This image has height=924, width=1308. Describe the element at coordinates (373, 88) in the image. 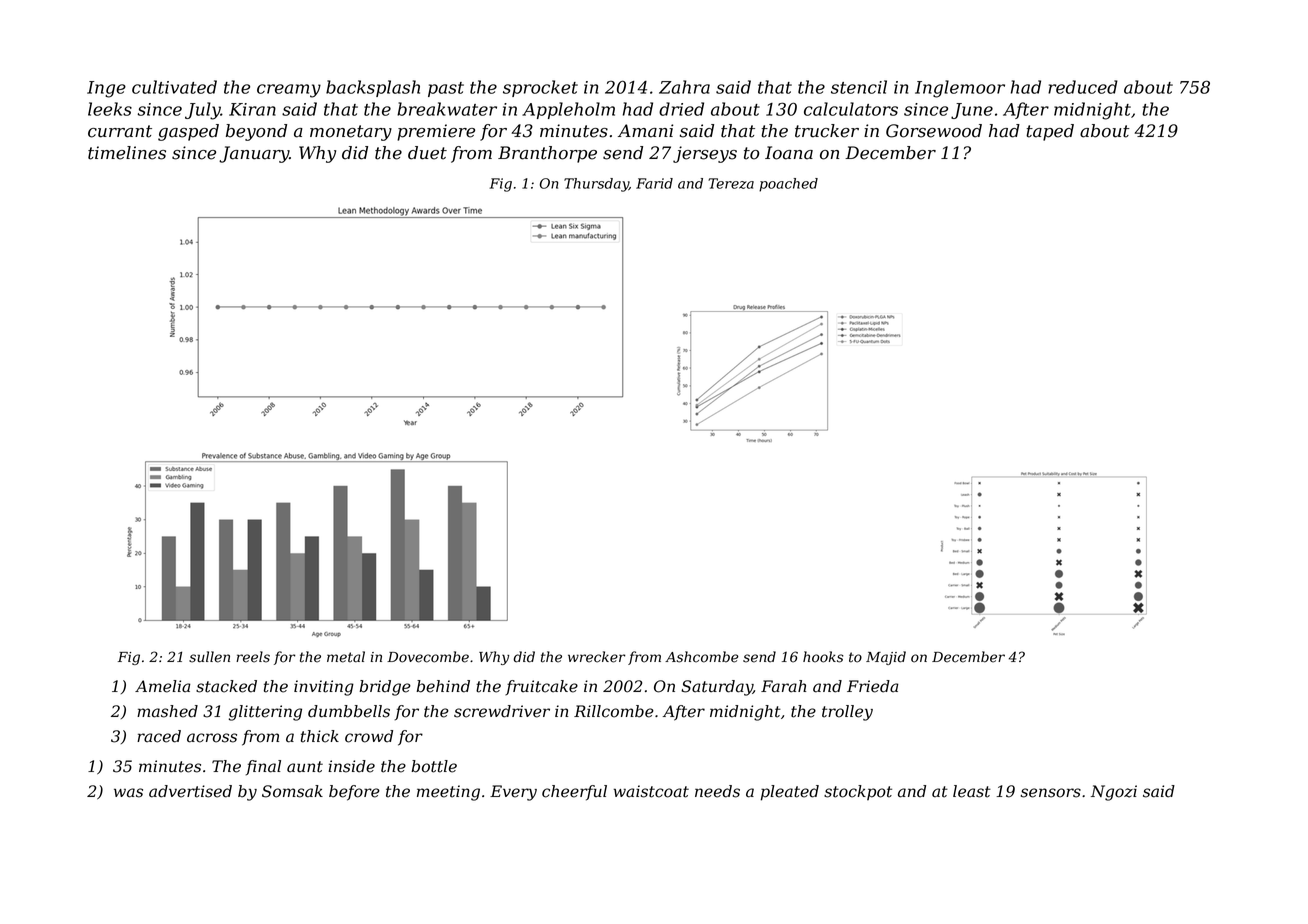

I see `backsplash` at that location.
